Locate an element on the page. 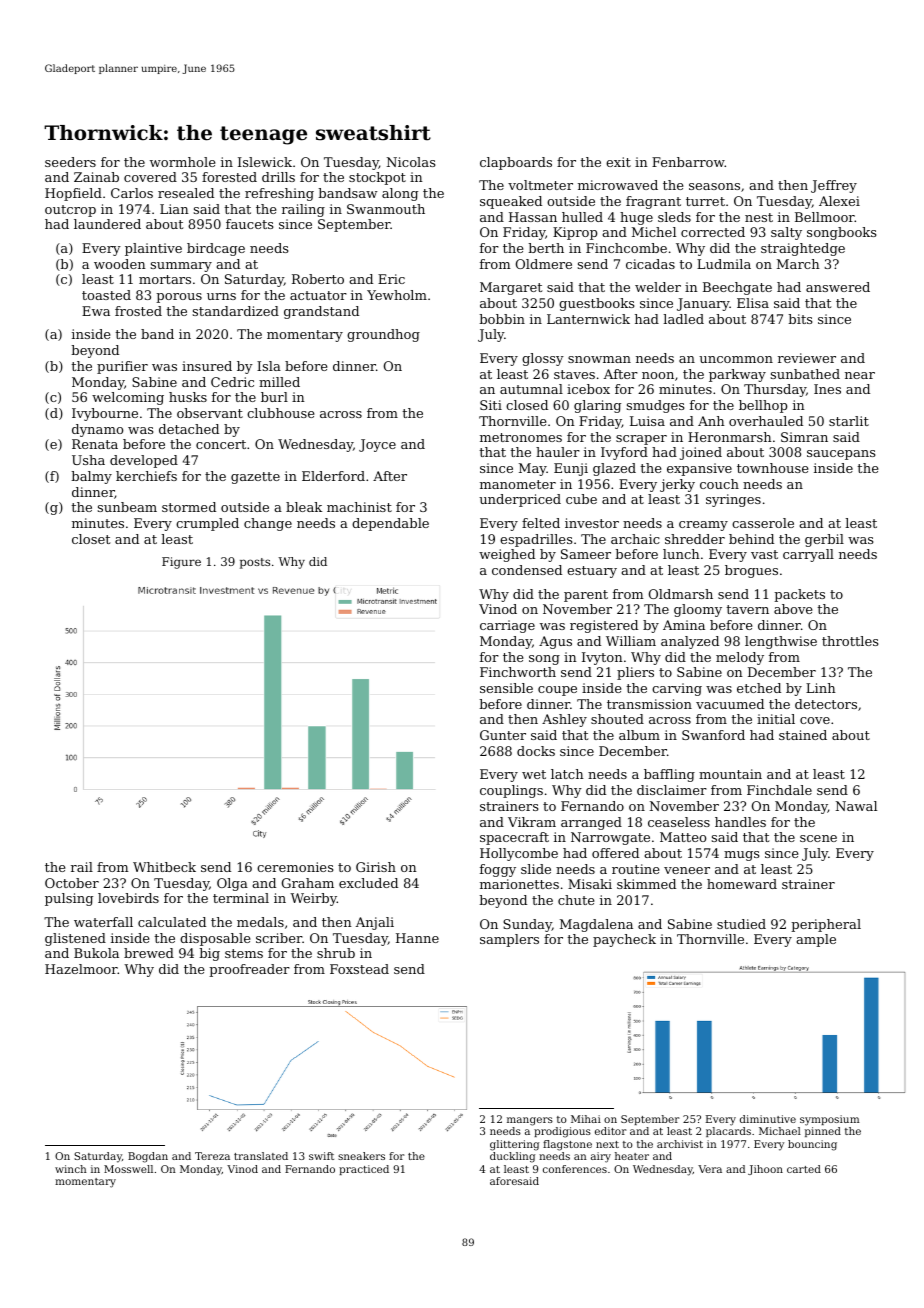 Image resolution: width=924 pixels, height=1308 pixels. peripheral is located at coordinates (826, 925).
